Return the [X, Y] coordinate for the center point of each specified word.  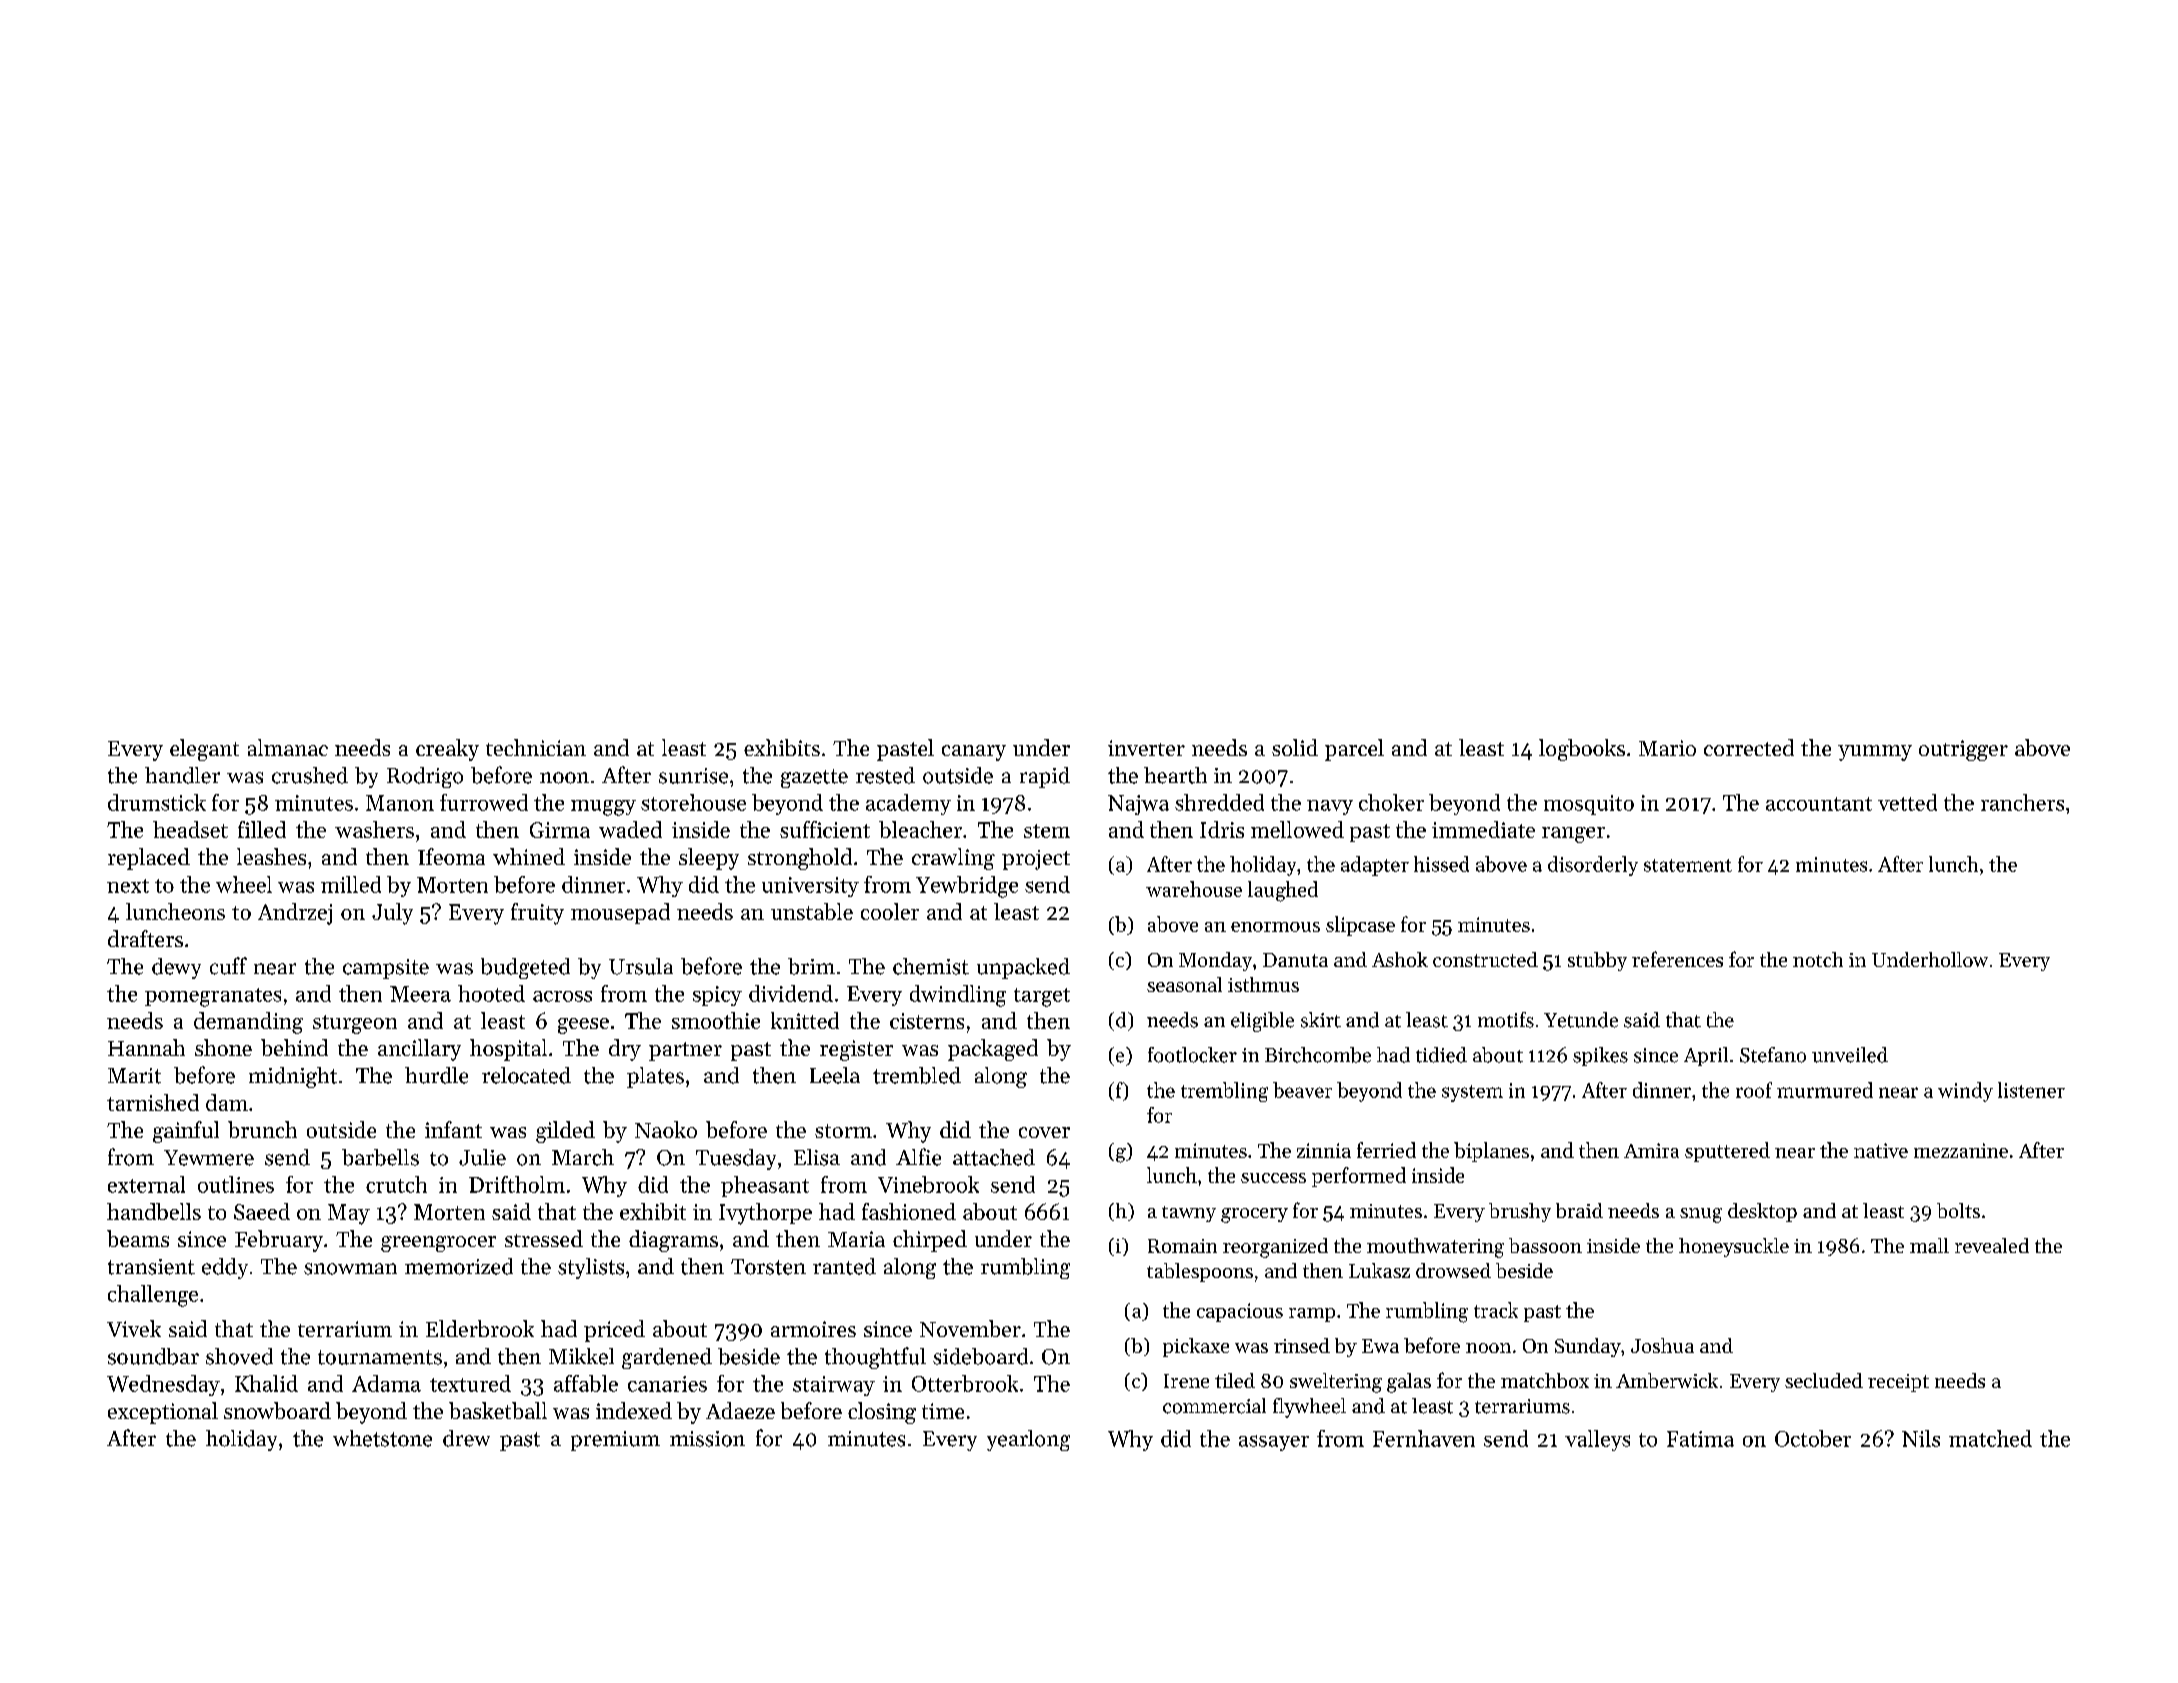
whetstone [382, 1438]
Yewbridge [967, 887]
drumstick [157, 802]
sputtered [1727, 1152]
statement [1688, 865]
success [1273, 1178]
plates [655, 1077]
